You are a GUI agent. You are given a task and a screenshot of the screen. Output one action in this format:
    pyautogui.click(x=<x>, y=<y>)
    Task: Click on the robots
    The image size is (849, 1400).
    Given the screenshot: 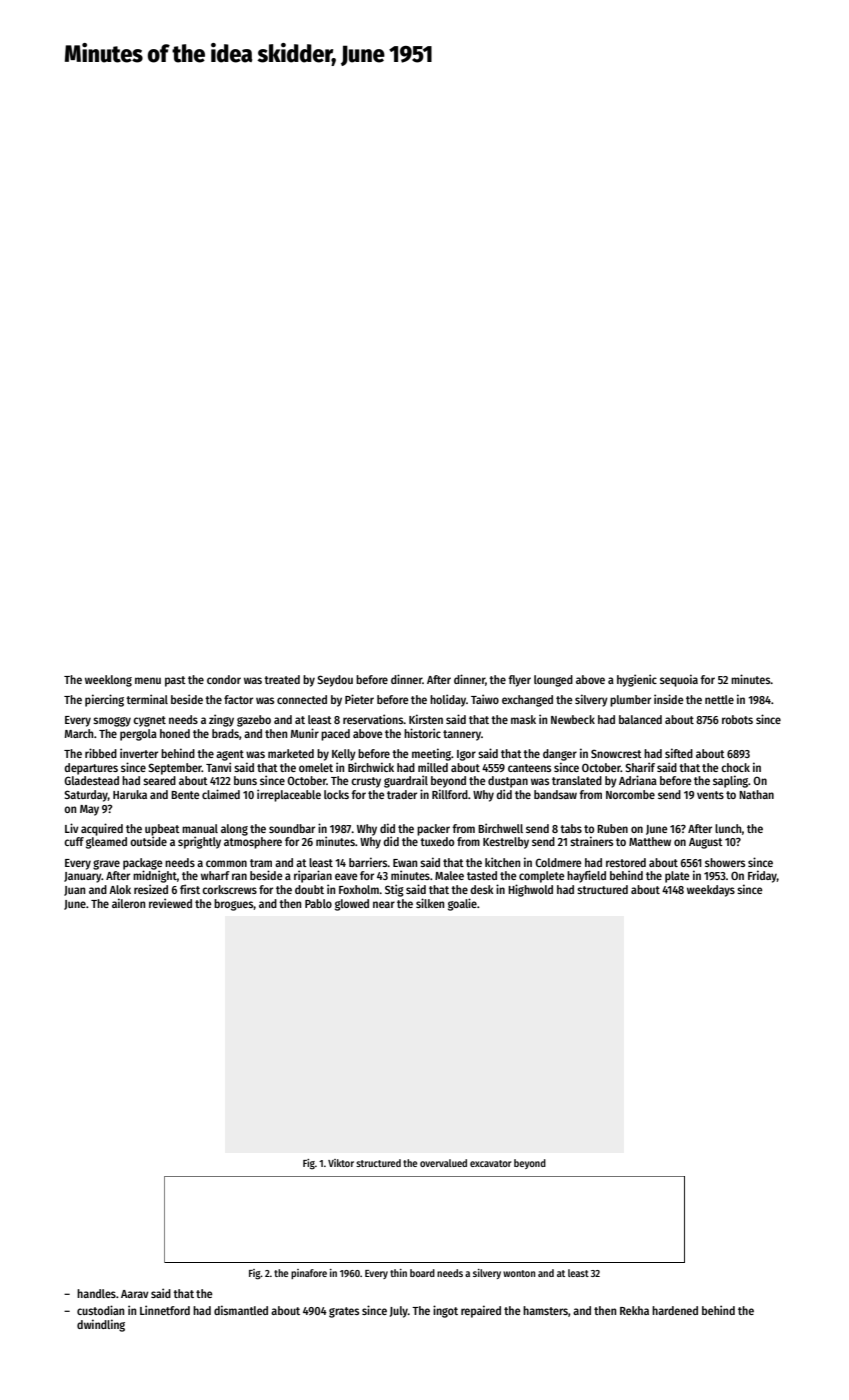 What is the action you would take?
    pyautogui.click(x=737, y=719)
